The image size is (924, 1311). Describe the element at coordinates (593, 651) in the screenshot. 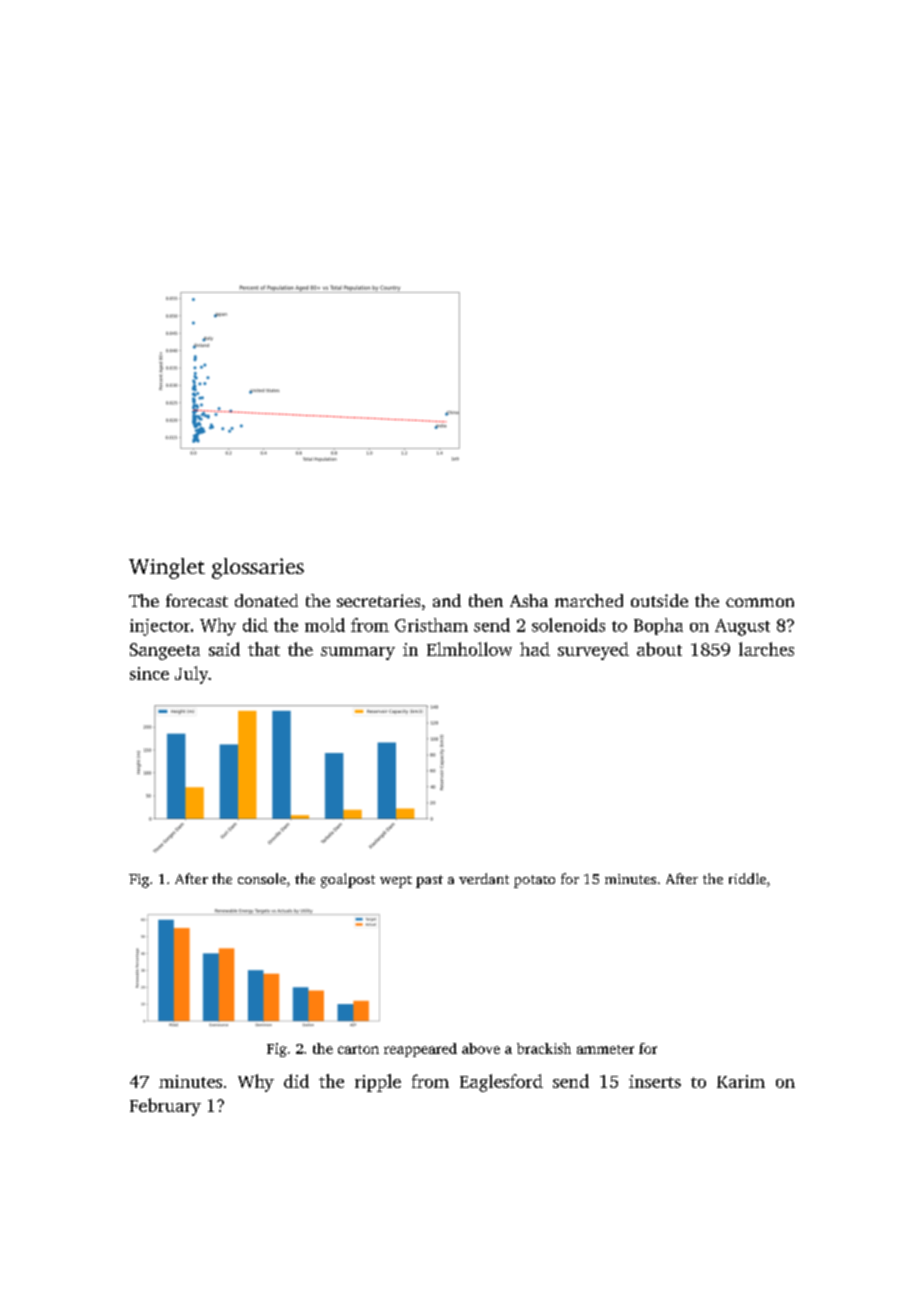

I see `surveyed` at that location.
